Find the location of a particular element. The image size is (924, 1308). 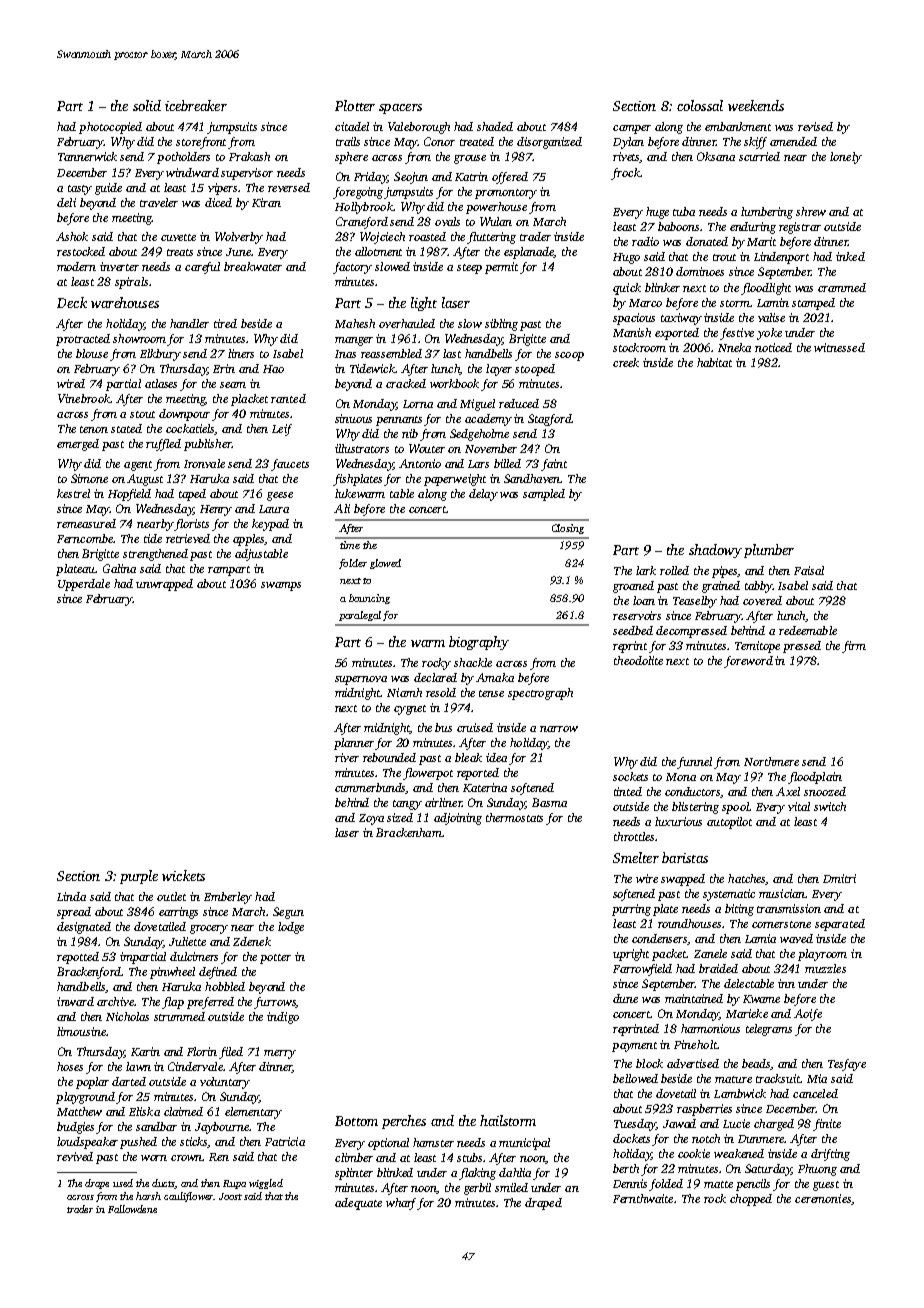

colossal is located at coordinates (700, 105).
